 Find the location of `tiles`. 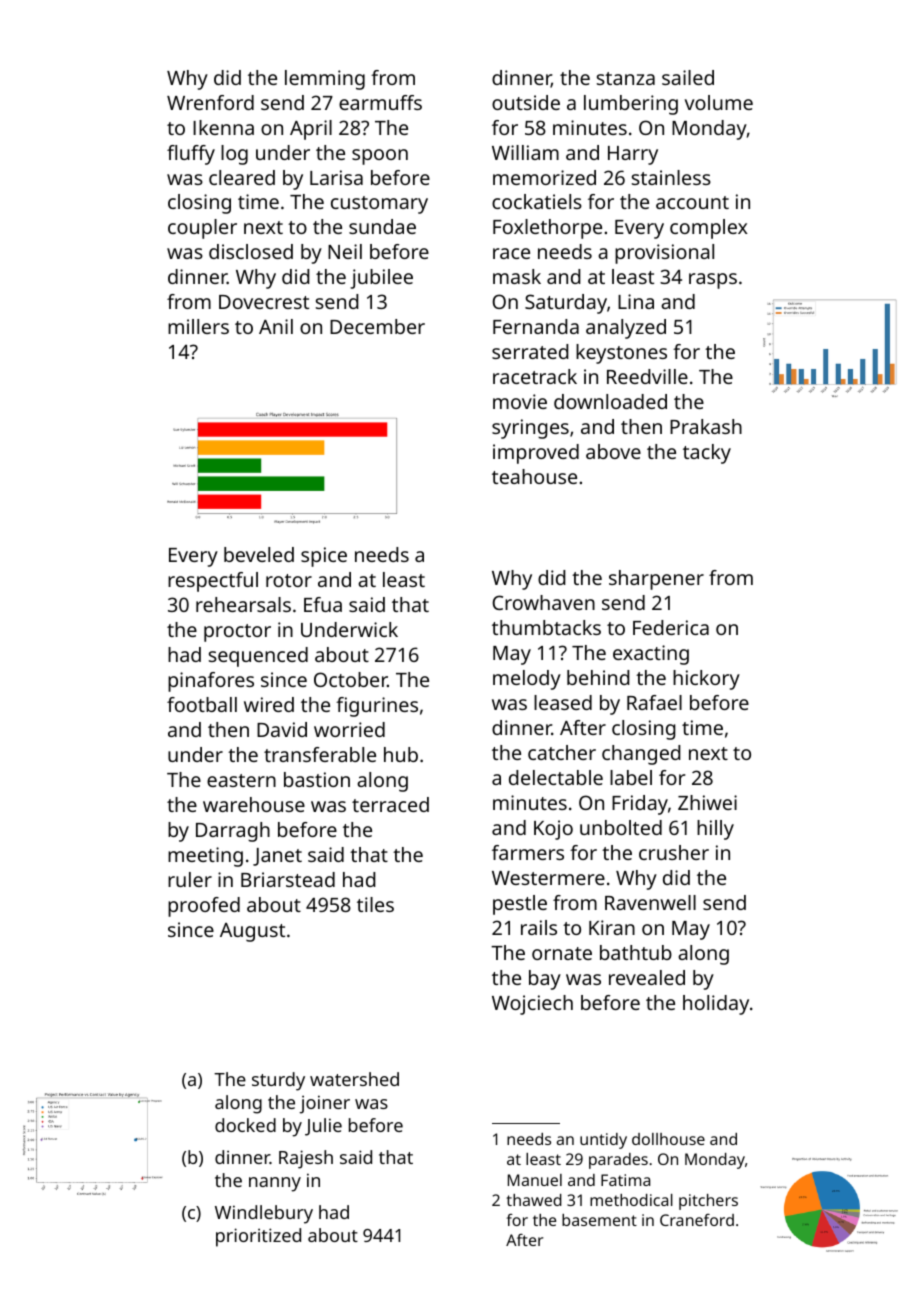

tiles is located at coordinates (375, 904).
